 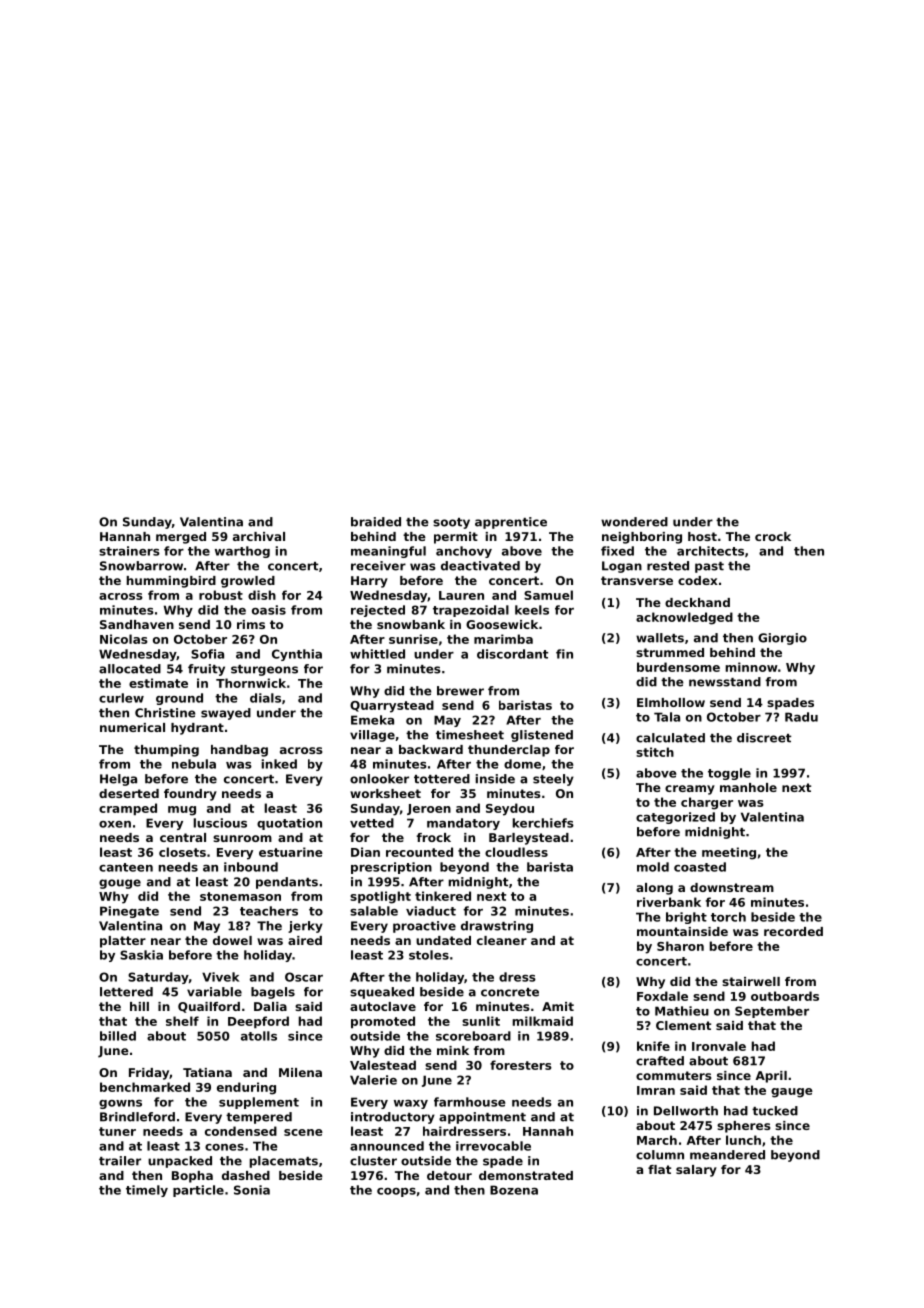 I want to click on drawstring, so click(x=497, y=927).
